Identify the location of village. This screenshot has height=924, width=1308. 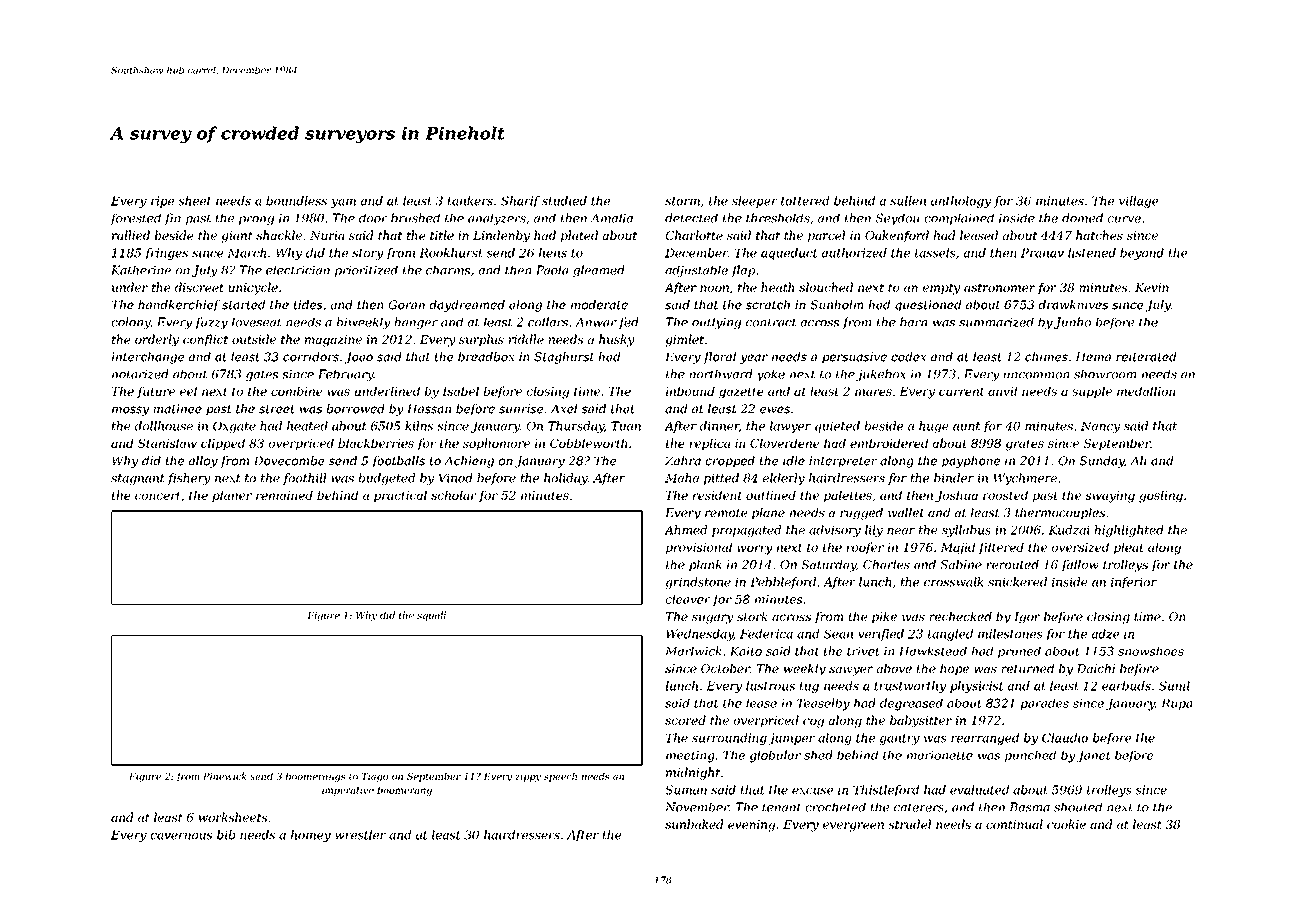
(1138, 202).
